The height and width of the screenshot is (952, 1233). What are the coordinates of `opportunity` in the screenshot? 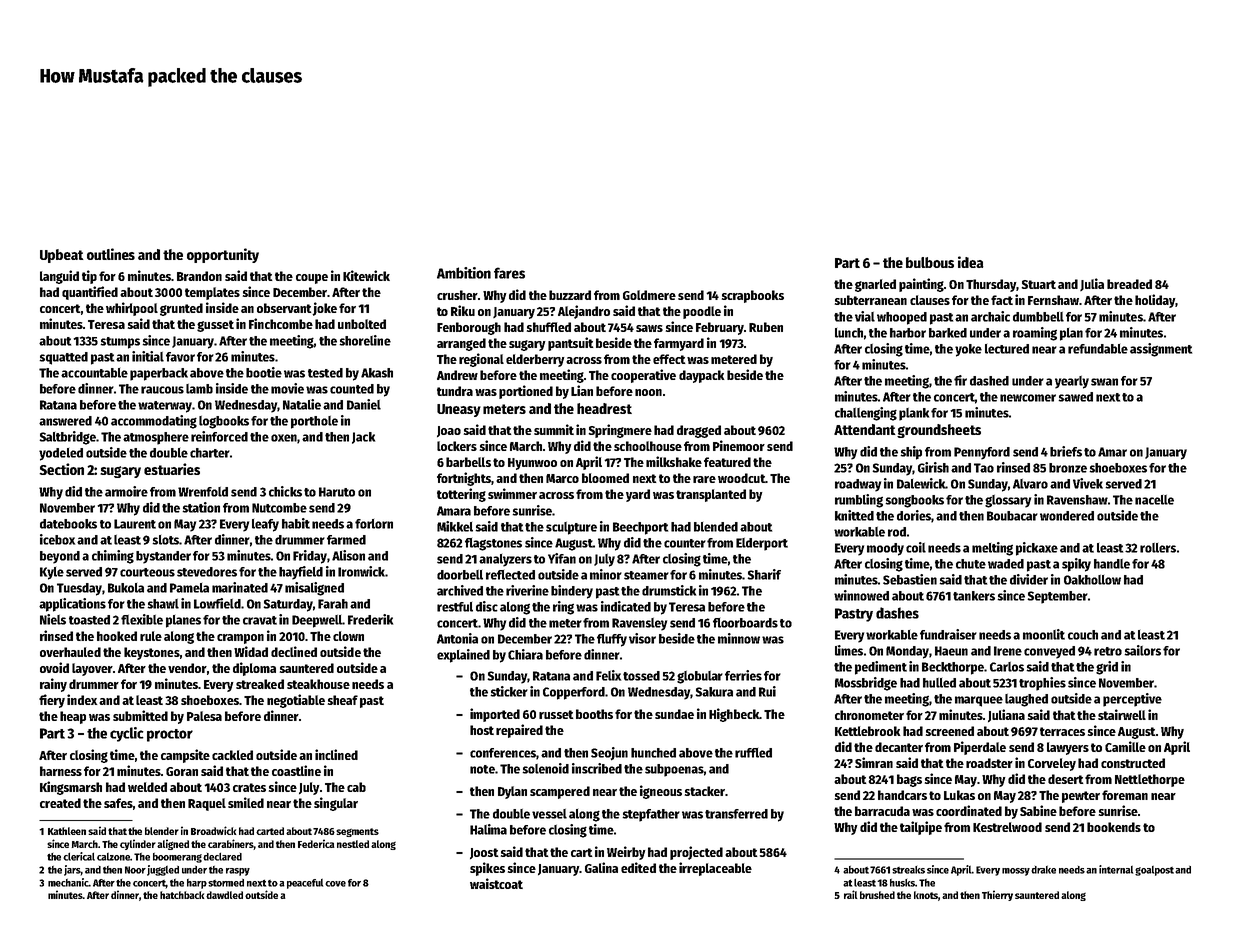 It's located at (223, 255).
